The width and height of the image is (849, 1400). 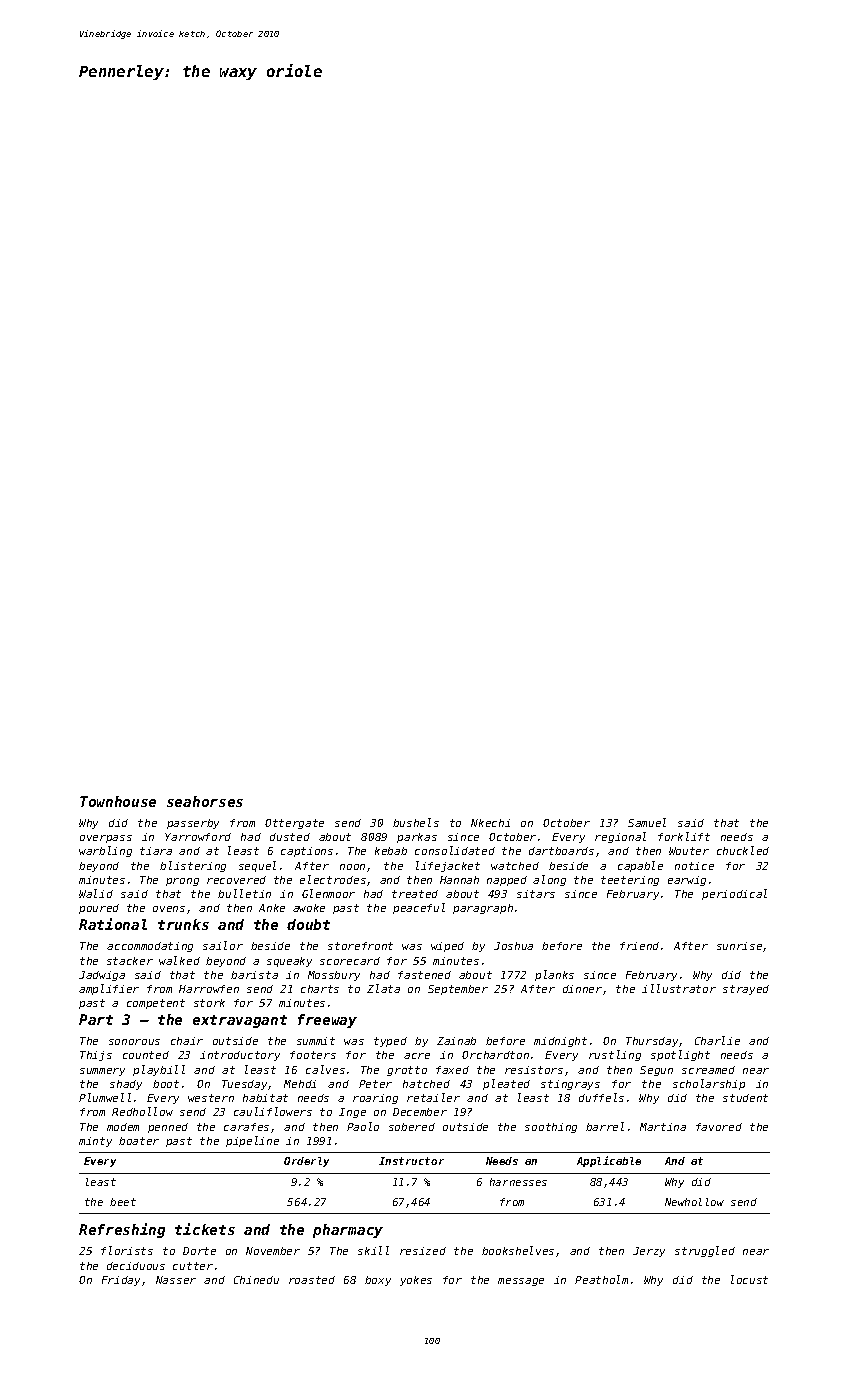 What do you see at coordinates (363, 1126) in the image?
I see `Paolo` at bounding box center [363, 1126].
